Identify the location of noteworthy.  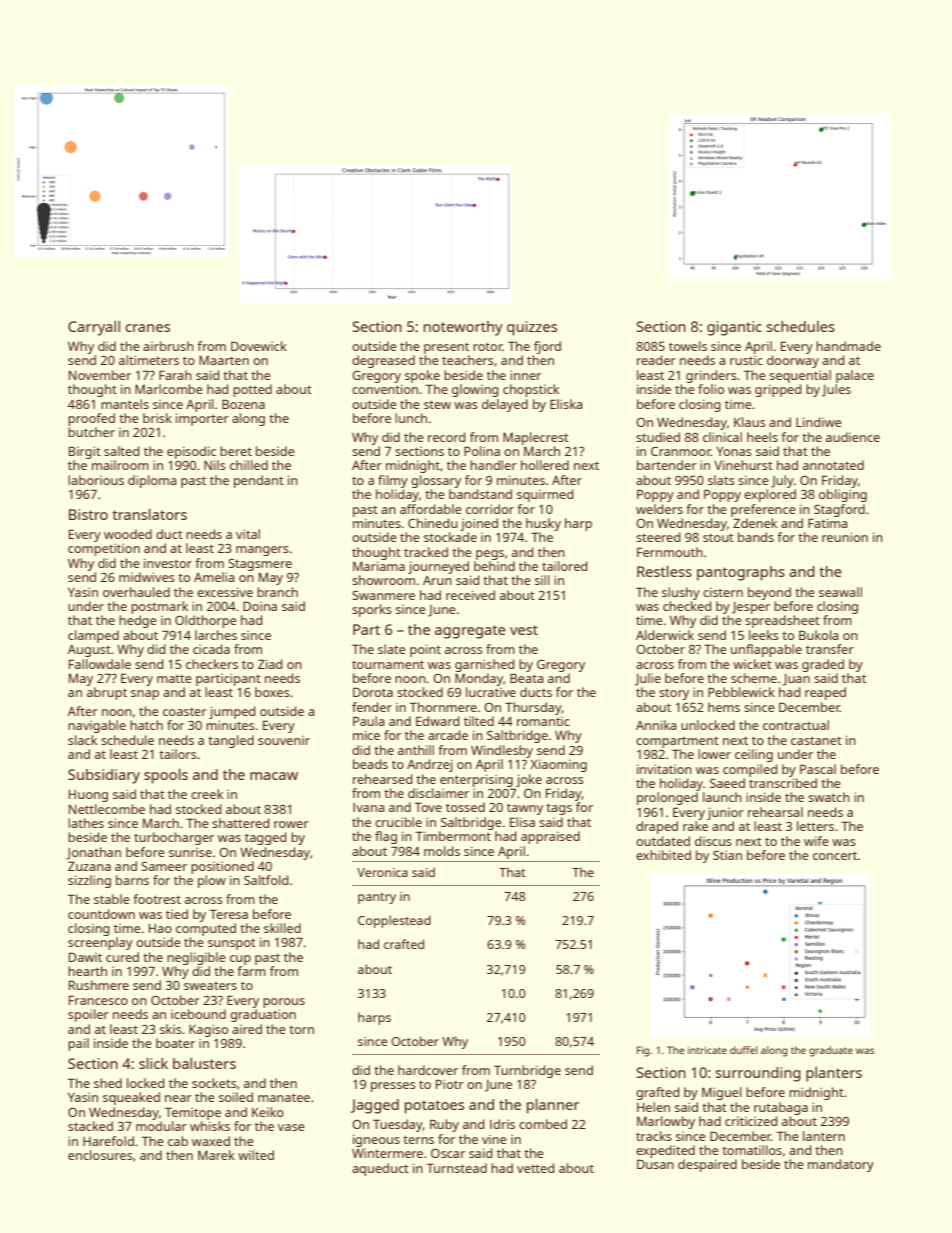
(463, 328).
